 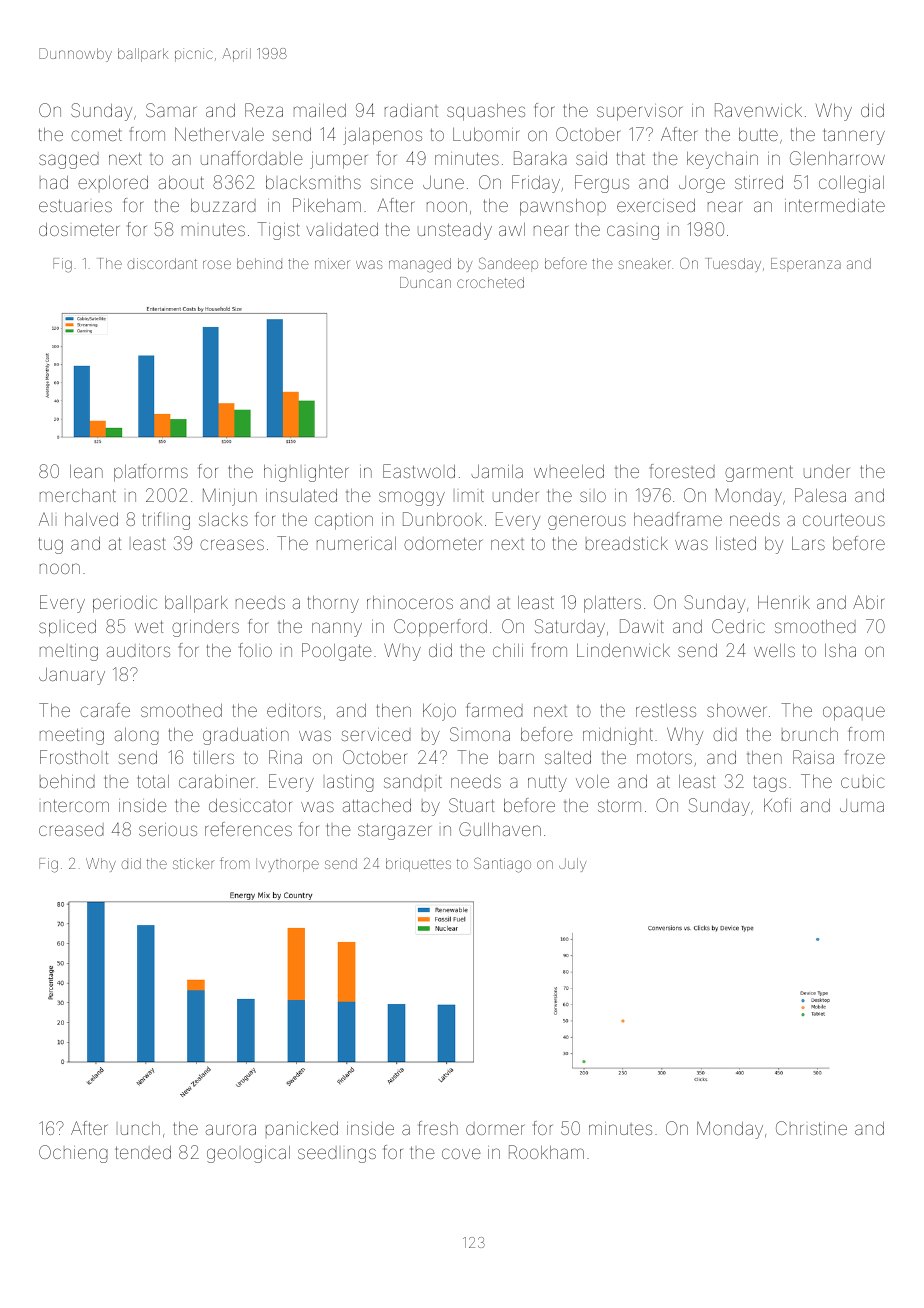 I want to click on odometer, so click(x=443, y=543).
